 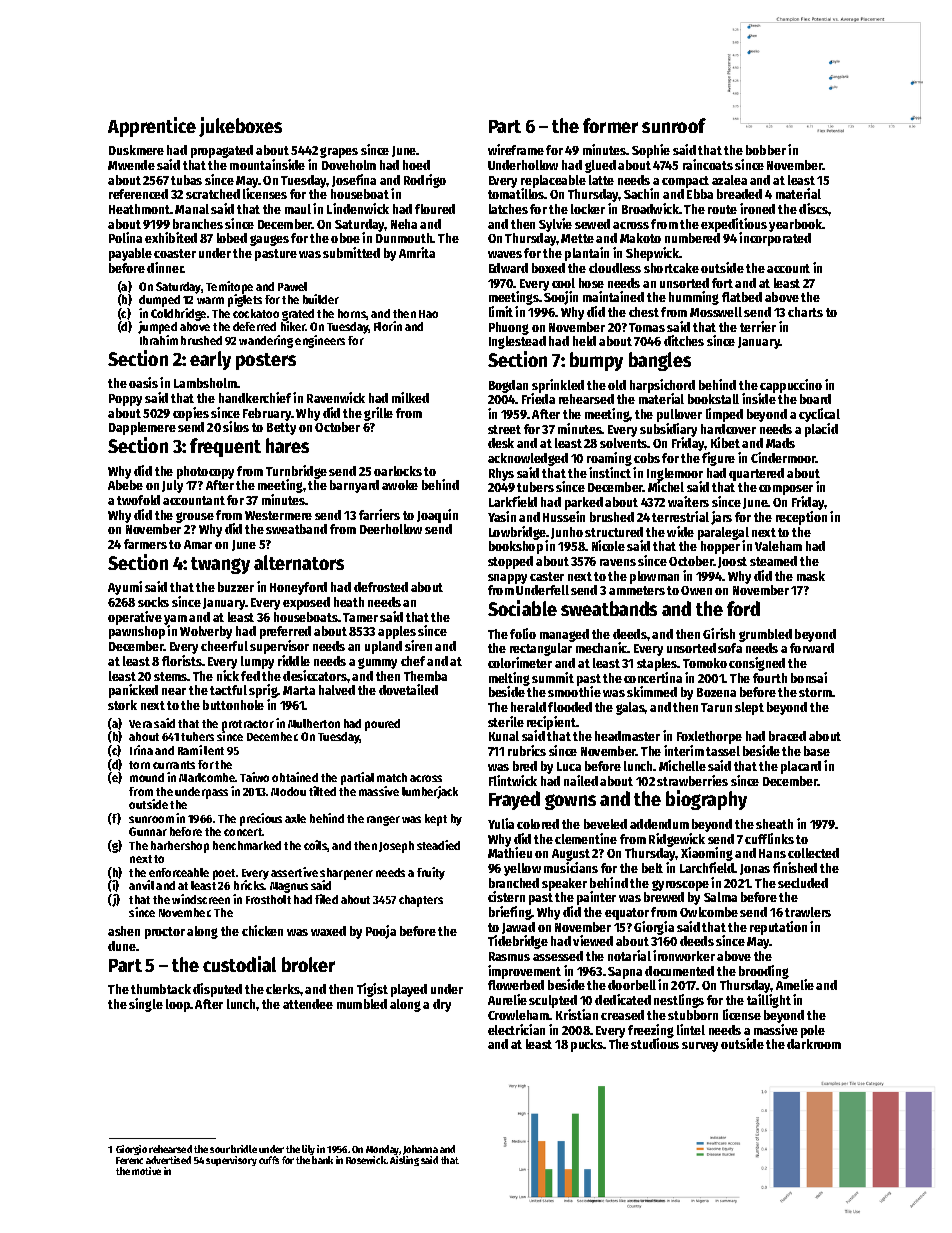 What do you see at coordinates (139, 765) in the page?
I see `torn` at bounding box center [139, 765].
